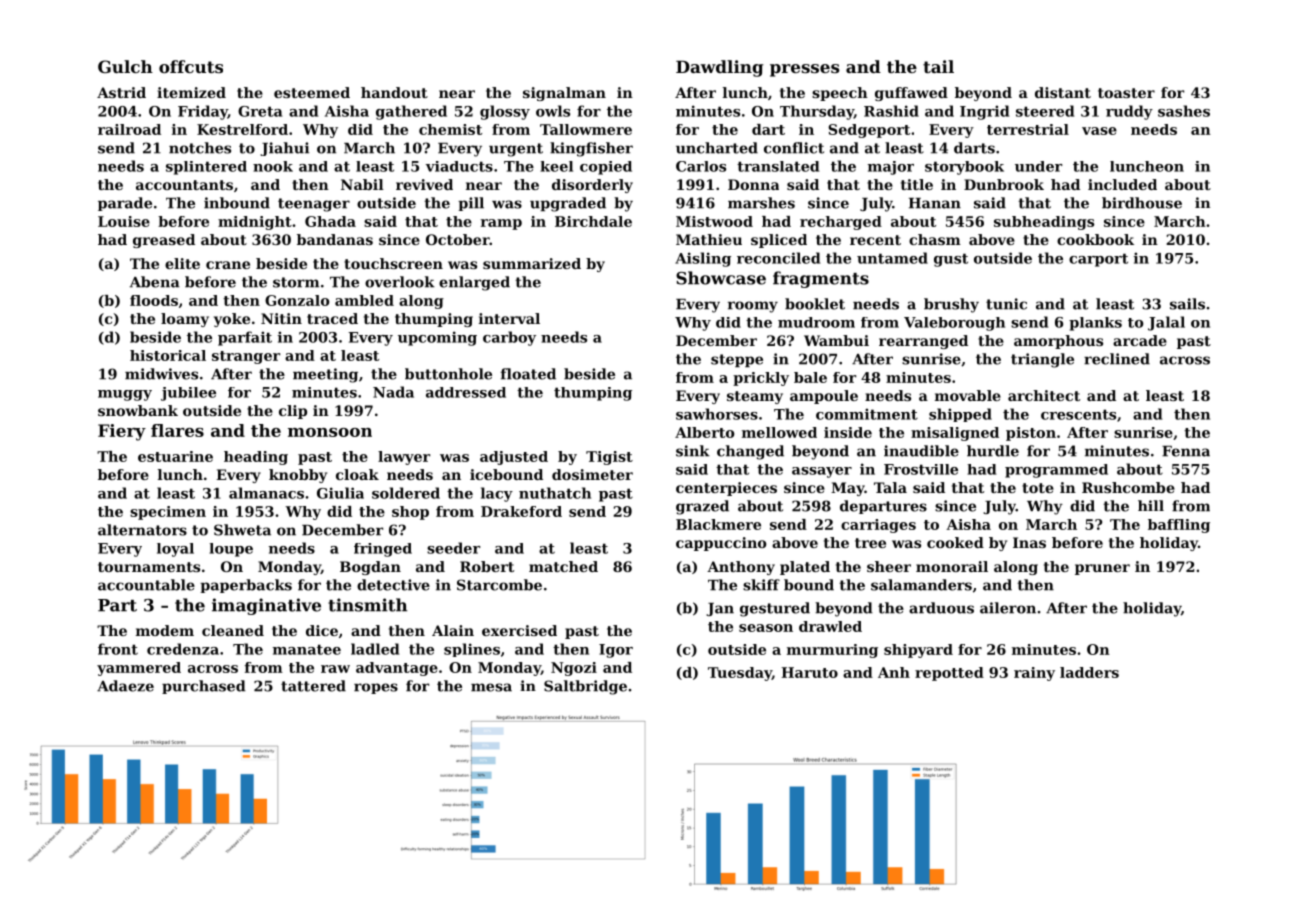 The width and height of the screenshot is (1308, 924). I want to click on reconciled, so click(778, 258).
